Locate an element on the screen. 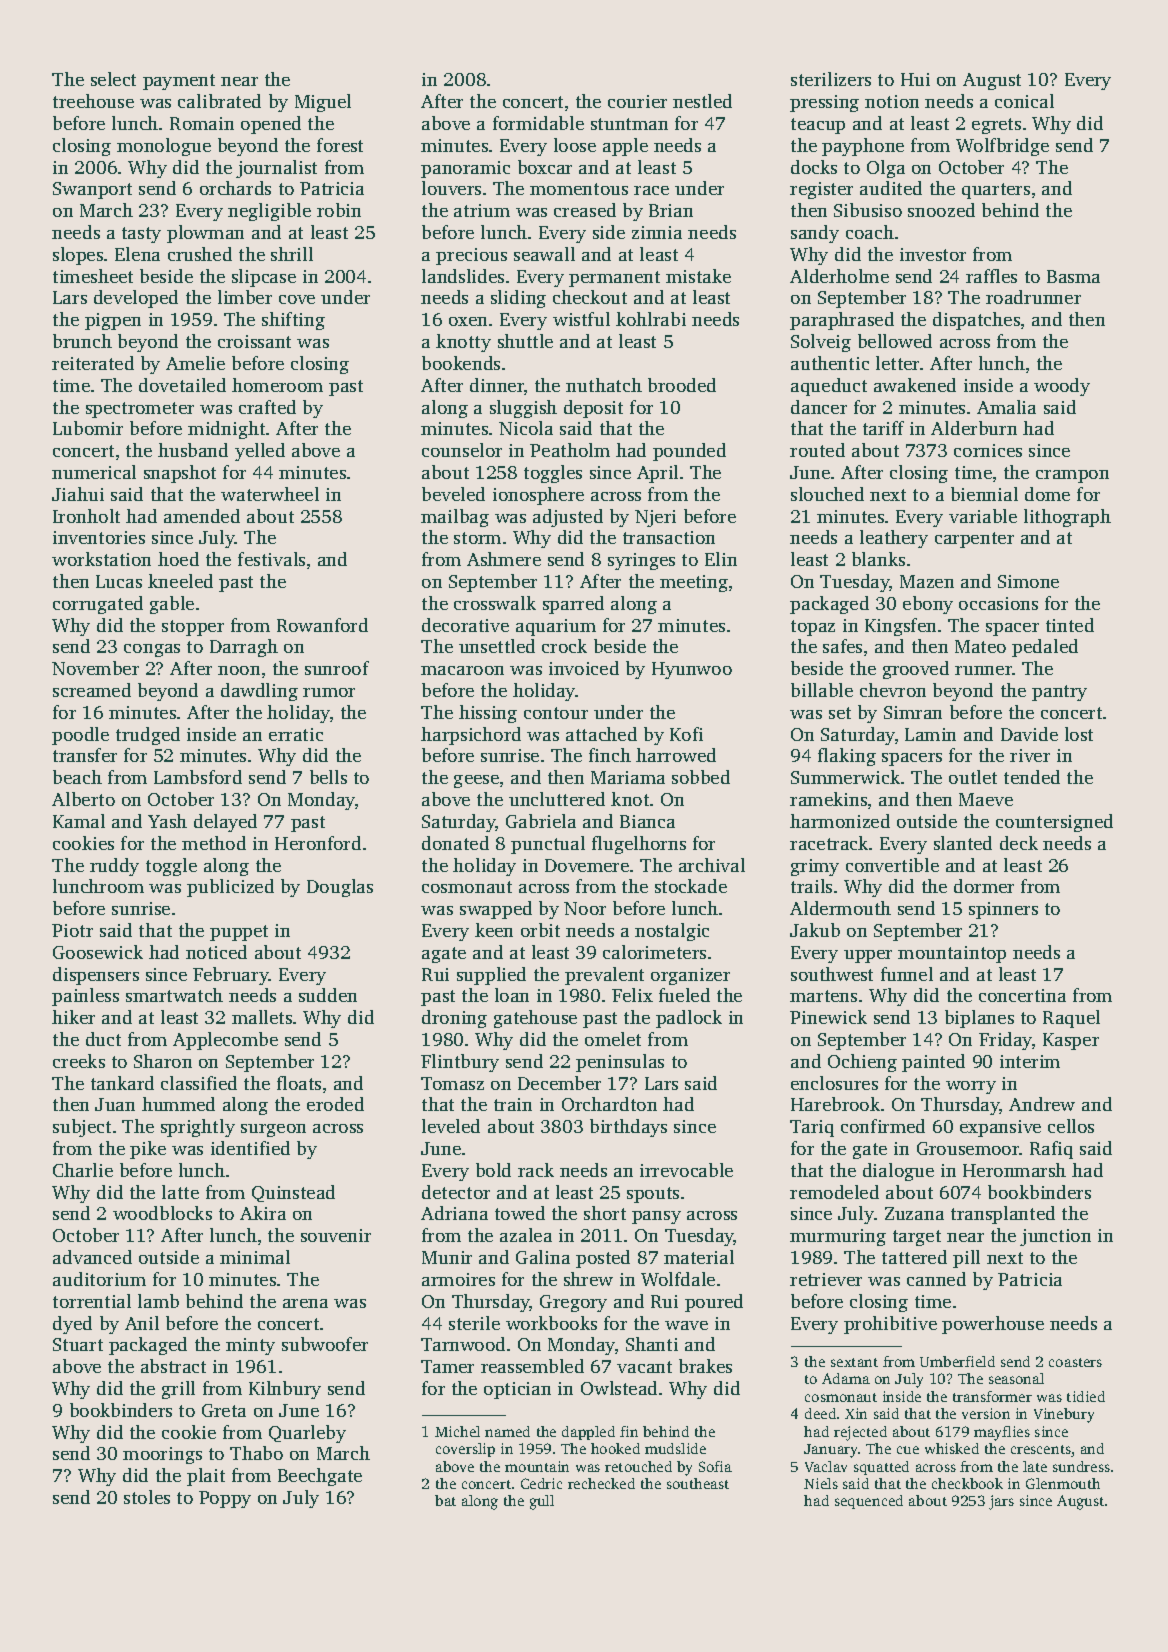 This screenshot has height=1652, width=1168. sterilizers is located at coordinates (831, 79).
